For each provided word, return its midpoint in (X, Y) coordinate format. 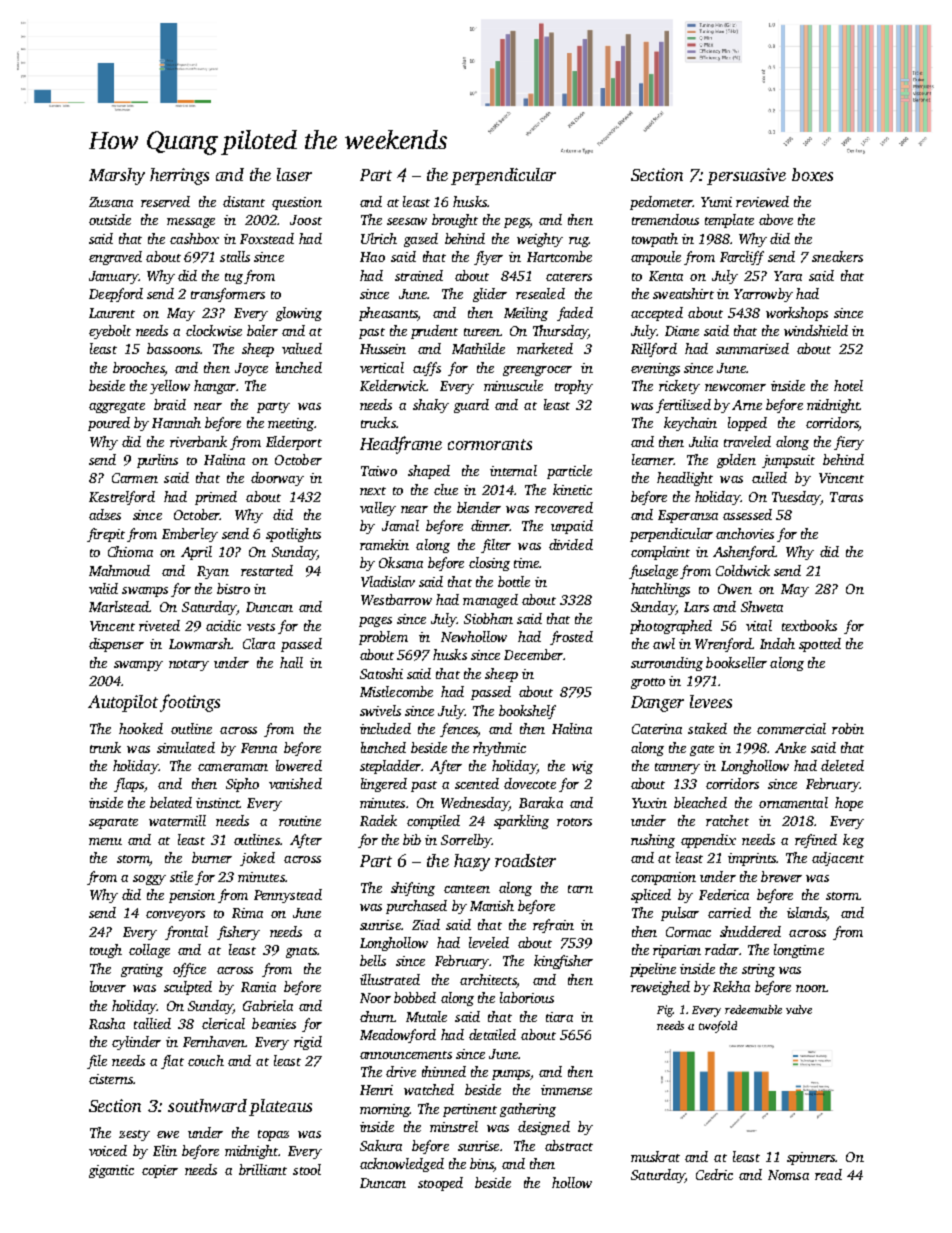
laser (294, 174)
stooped (440, 1184)
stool (307, 1169)
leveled (489, 942)
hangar (215, 387)
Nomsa (788, 1175)
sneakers (837, 256)
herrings (179, 176)
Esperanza (688, 516)
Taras (846, 497)
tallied (152, 1023)
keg (853, 841)
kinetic (572, 489)
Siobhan (488, 618)
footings (190, 703)
